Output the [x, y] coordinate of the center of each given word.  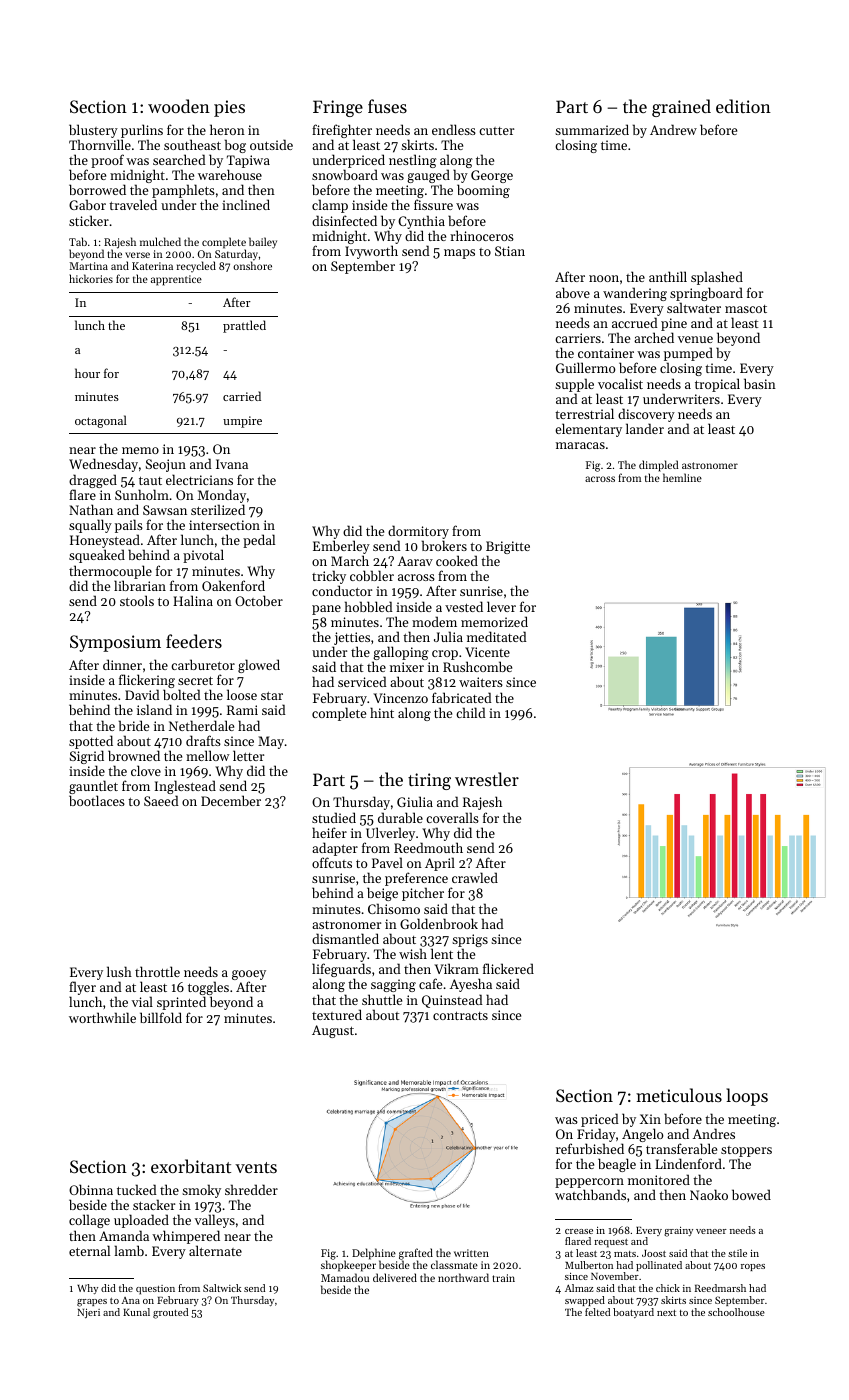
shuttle [382, 999]
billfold [161, 1017]
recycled [196, 266]
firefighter [342, 131]
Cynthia [421, 222]
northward [463, 1277]
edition [743, 106]
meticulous [679, 1095]
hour [87, 373]
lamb [129, 1250]
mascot [746, 309]
